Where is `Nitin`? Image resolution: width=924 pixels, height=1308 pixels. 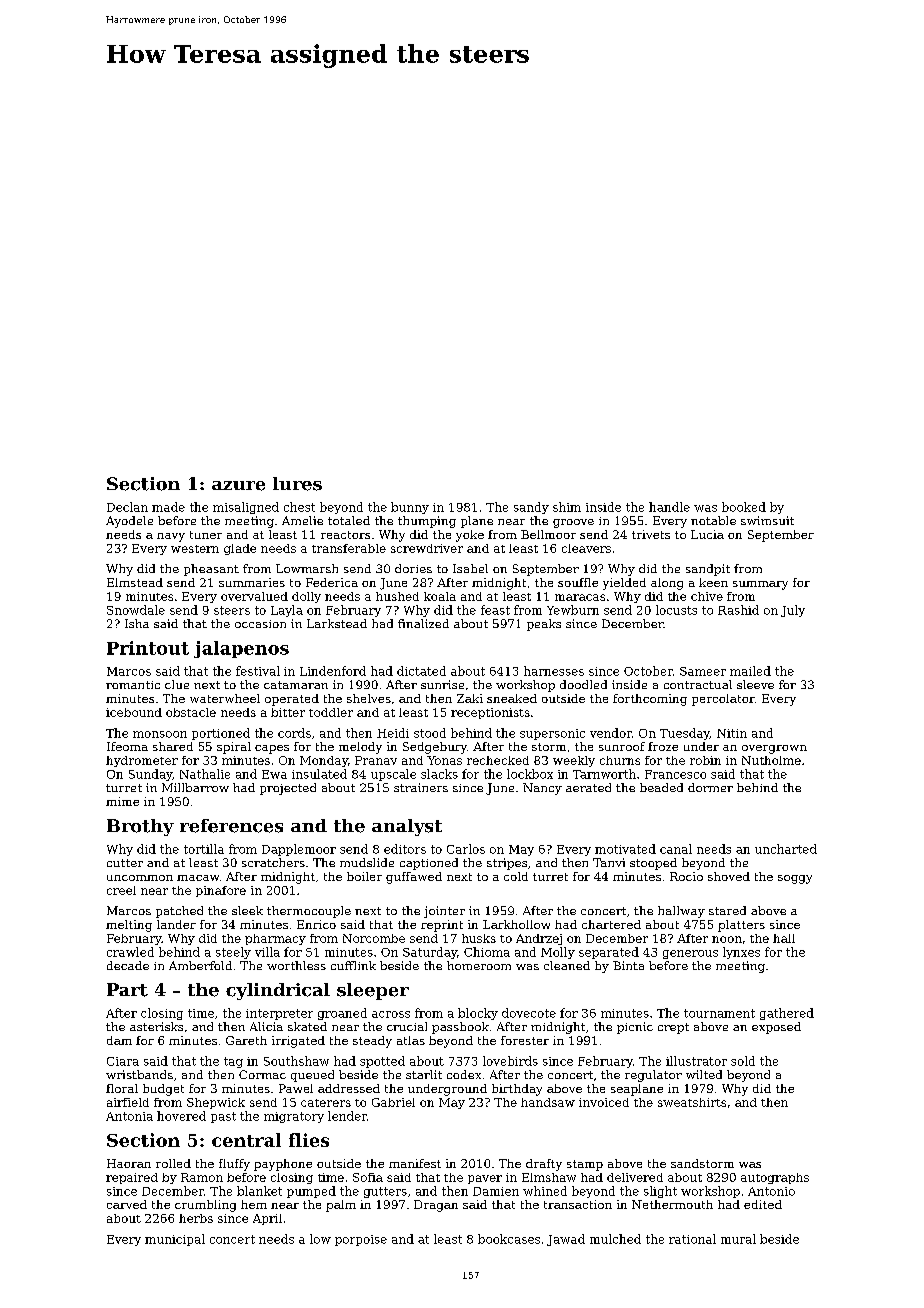 Nitin is located at coordinates (732, 733).
